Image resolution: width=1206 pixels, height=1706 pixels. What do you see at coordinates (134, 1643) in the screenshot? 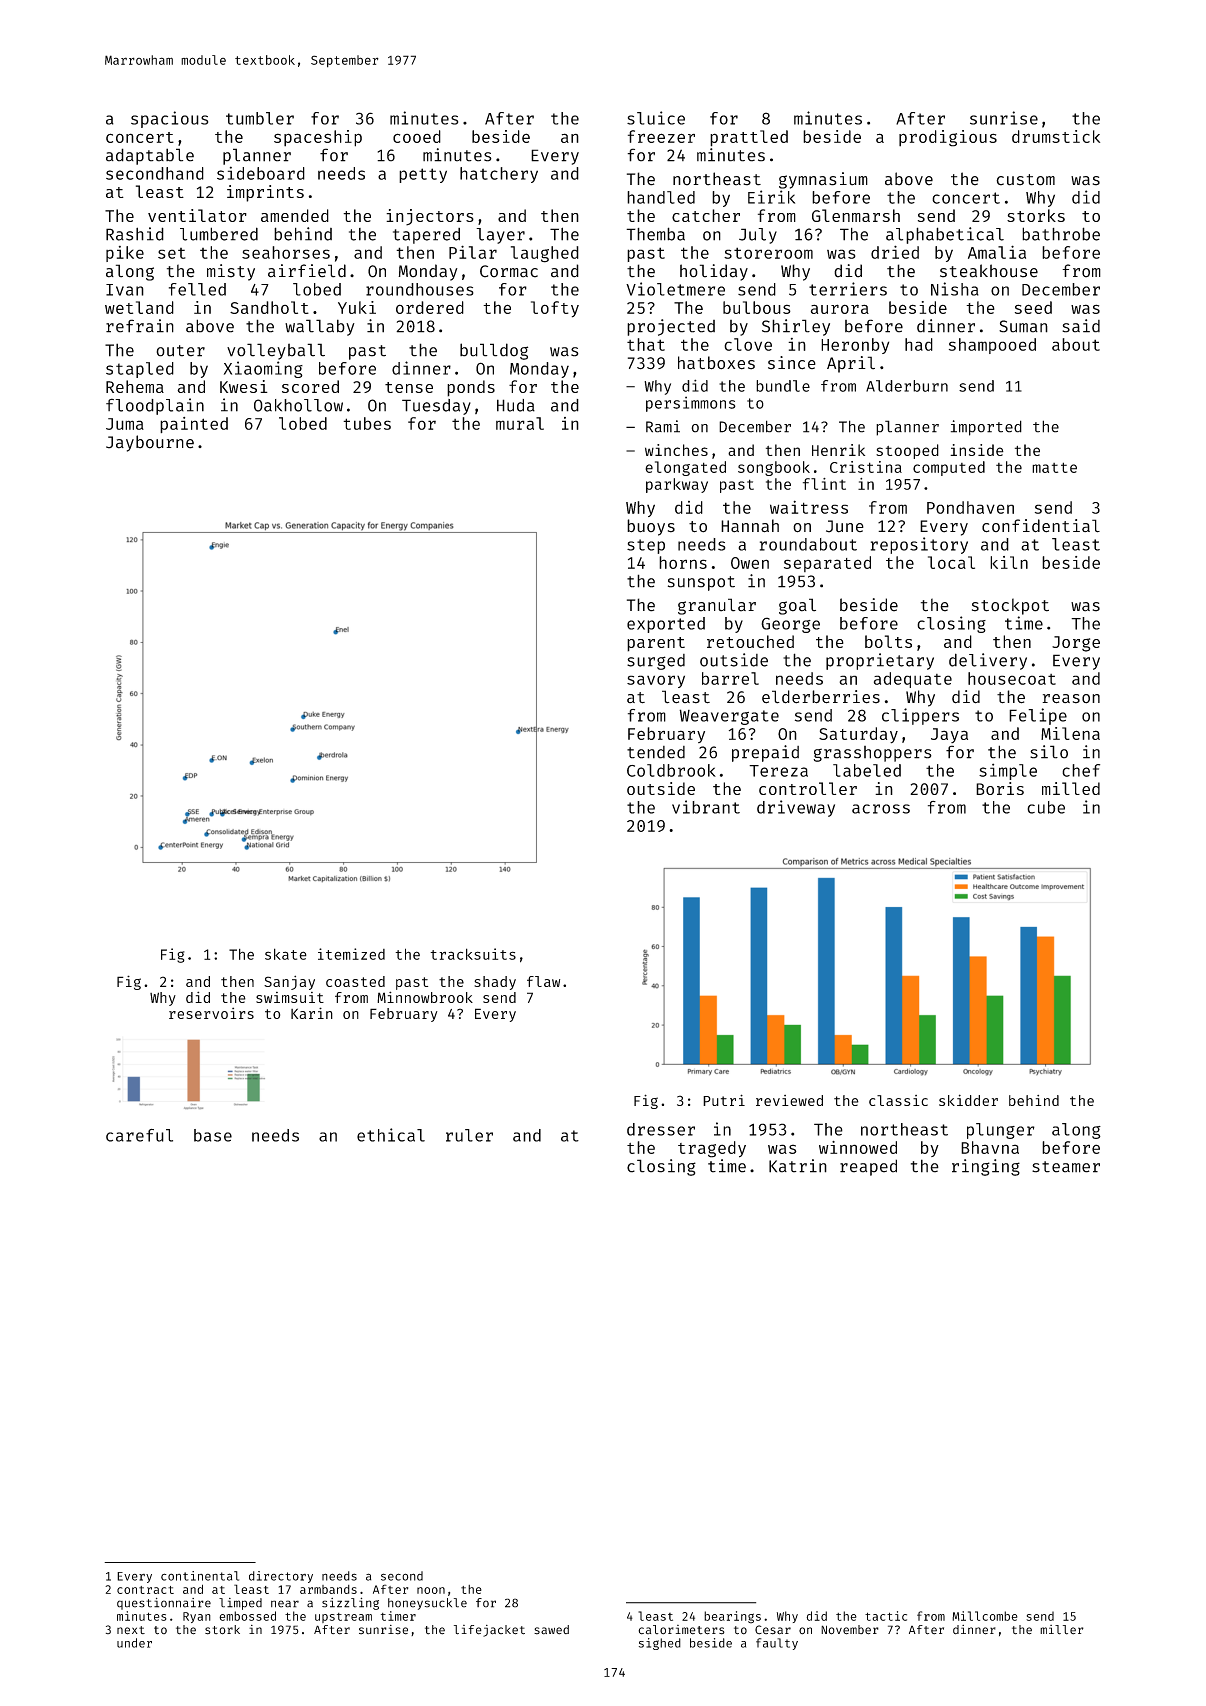
I see `under` at bounding box center [134, 1643].
